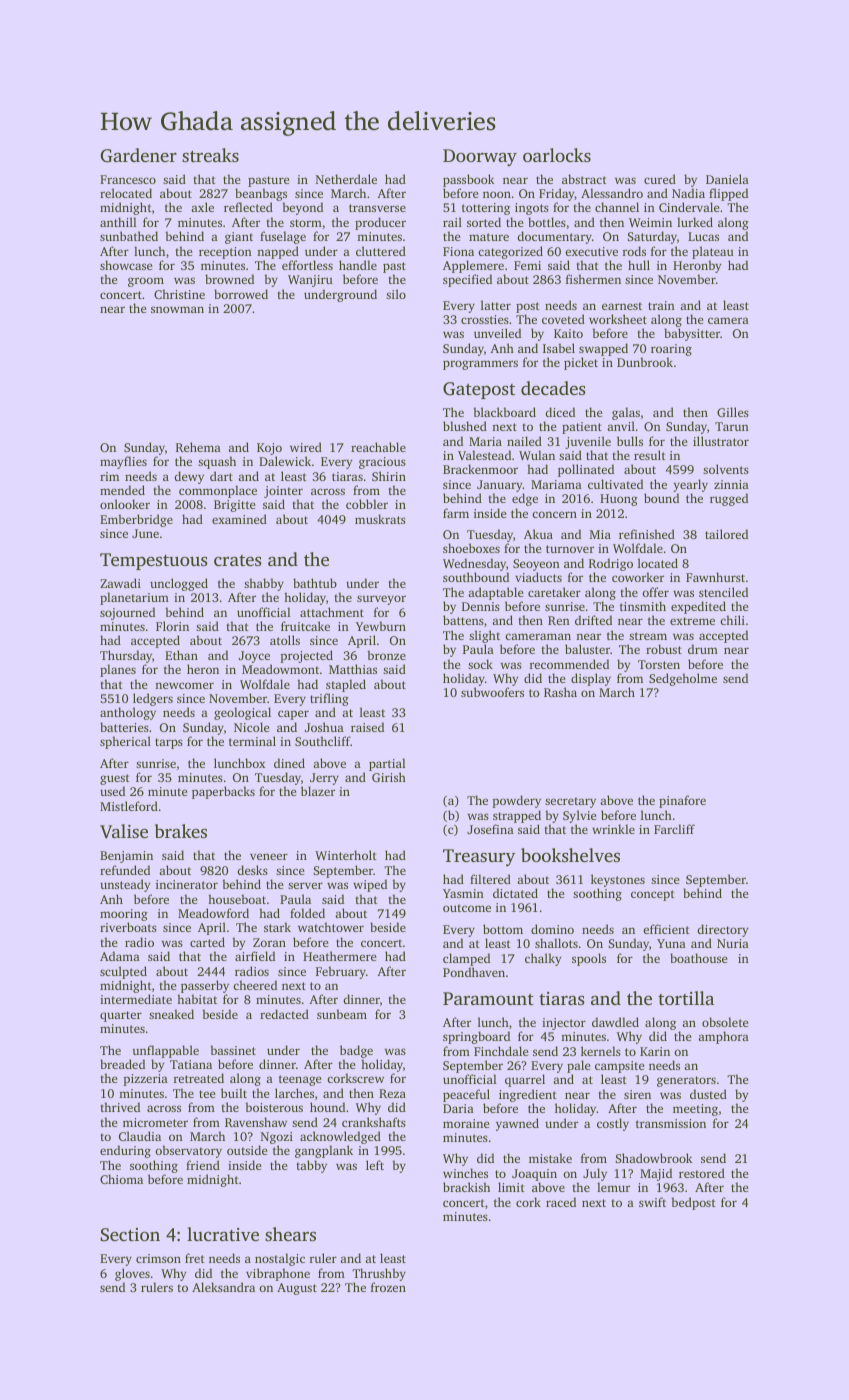  Describe the element at coordinates (358, 265) in the image. I see `handle` at that location.
